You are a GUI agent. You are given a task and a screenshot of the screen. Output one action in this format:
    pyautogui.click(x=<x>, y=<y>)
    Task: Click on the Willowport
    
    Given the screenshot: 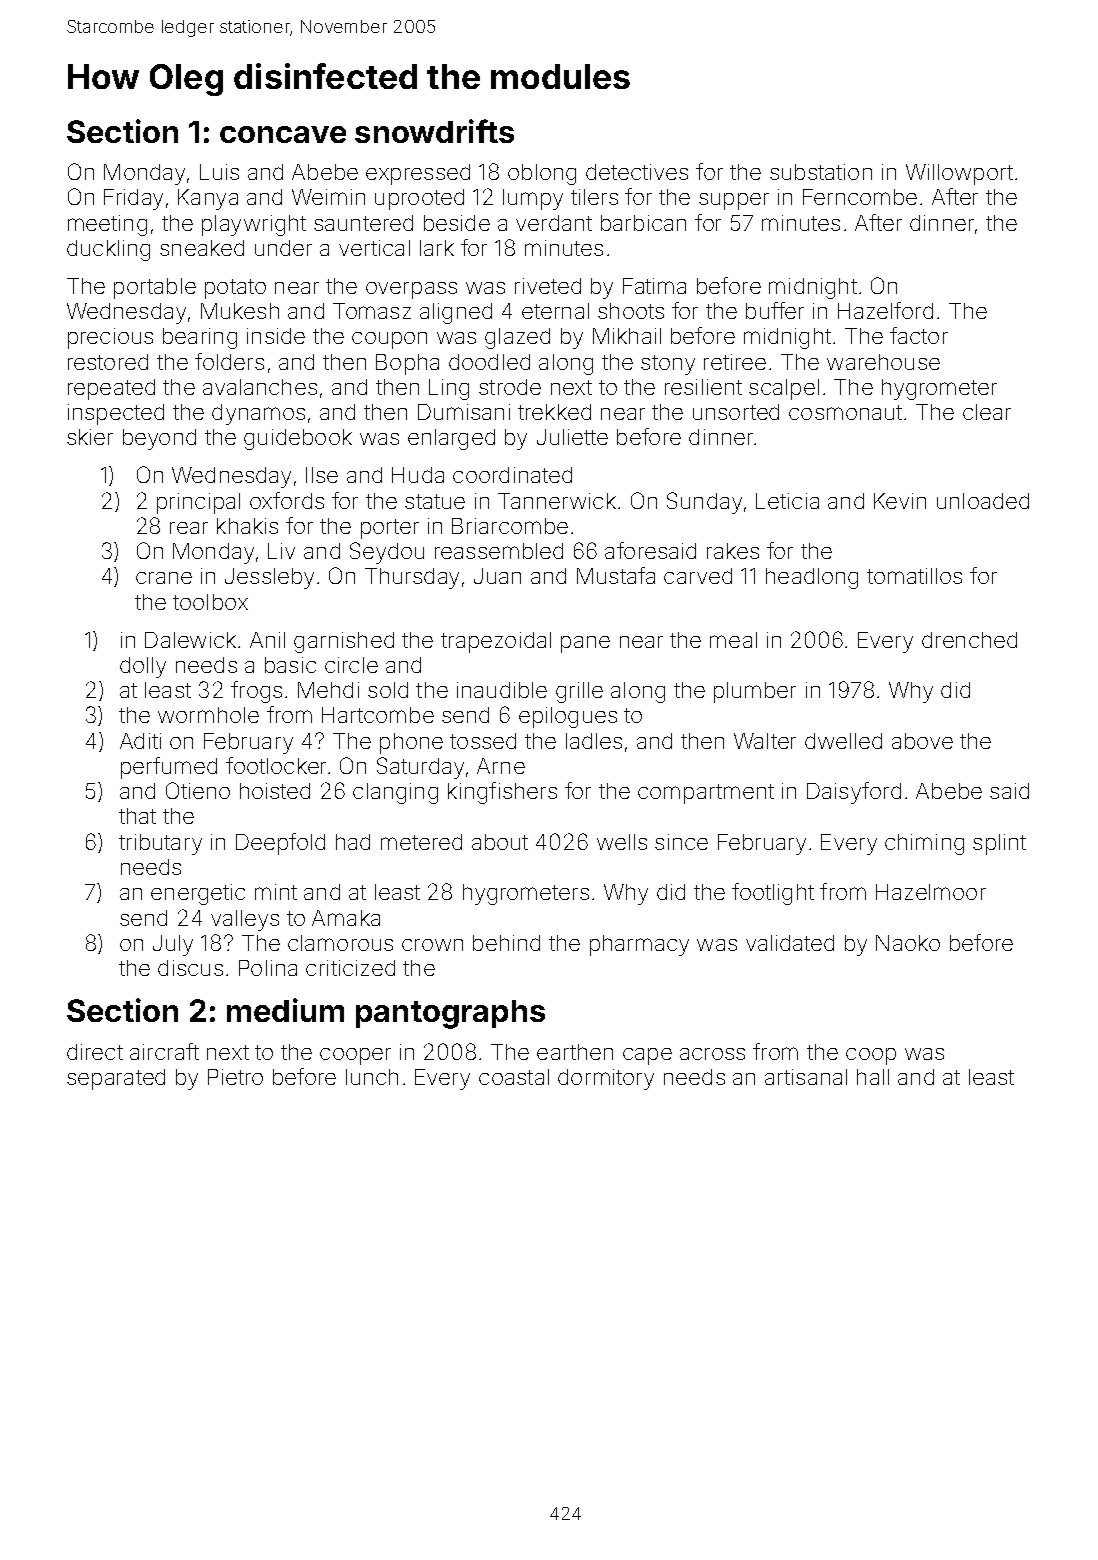 What is the action you would take?
    pyautogui.click(x=959, y=174)
